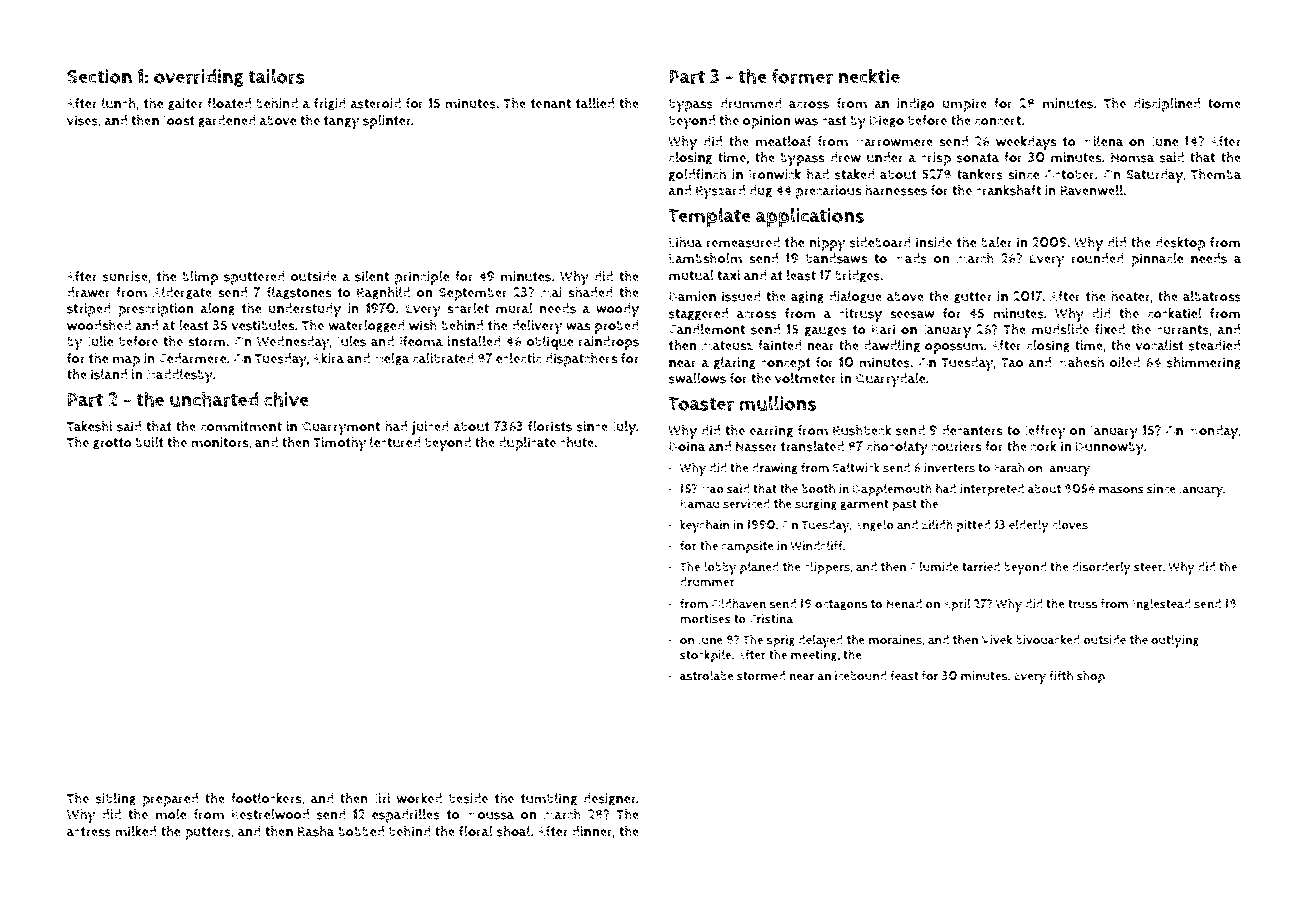 The width and height of the screenshot is (1308, 924). What do you see at coordinates (1091, 677) in the screenshot?
I see `shop` at bounding box center [1091, 677].
